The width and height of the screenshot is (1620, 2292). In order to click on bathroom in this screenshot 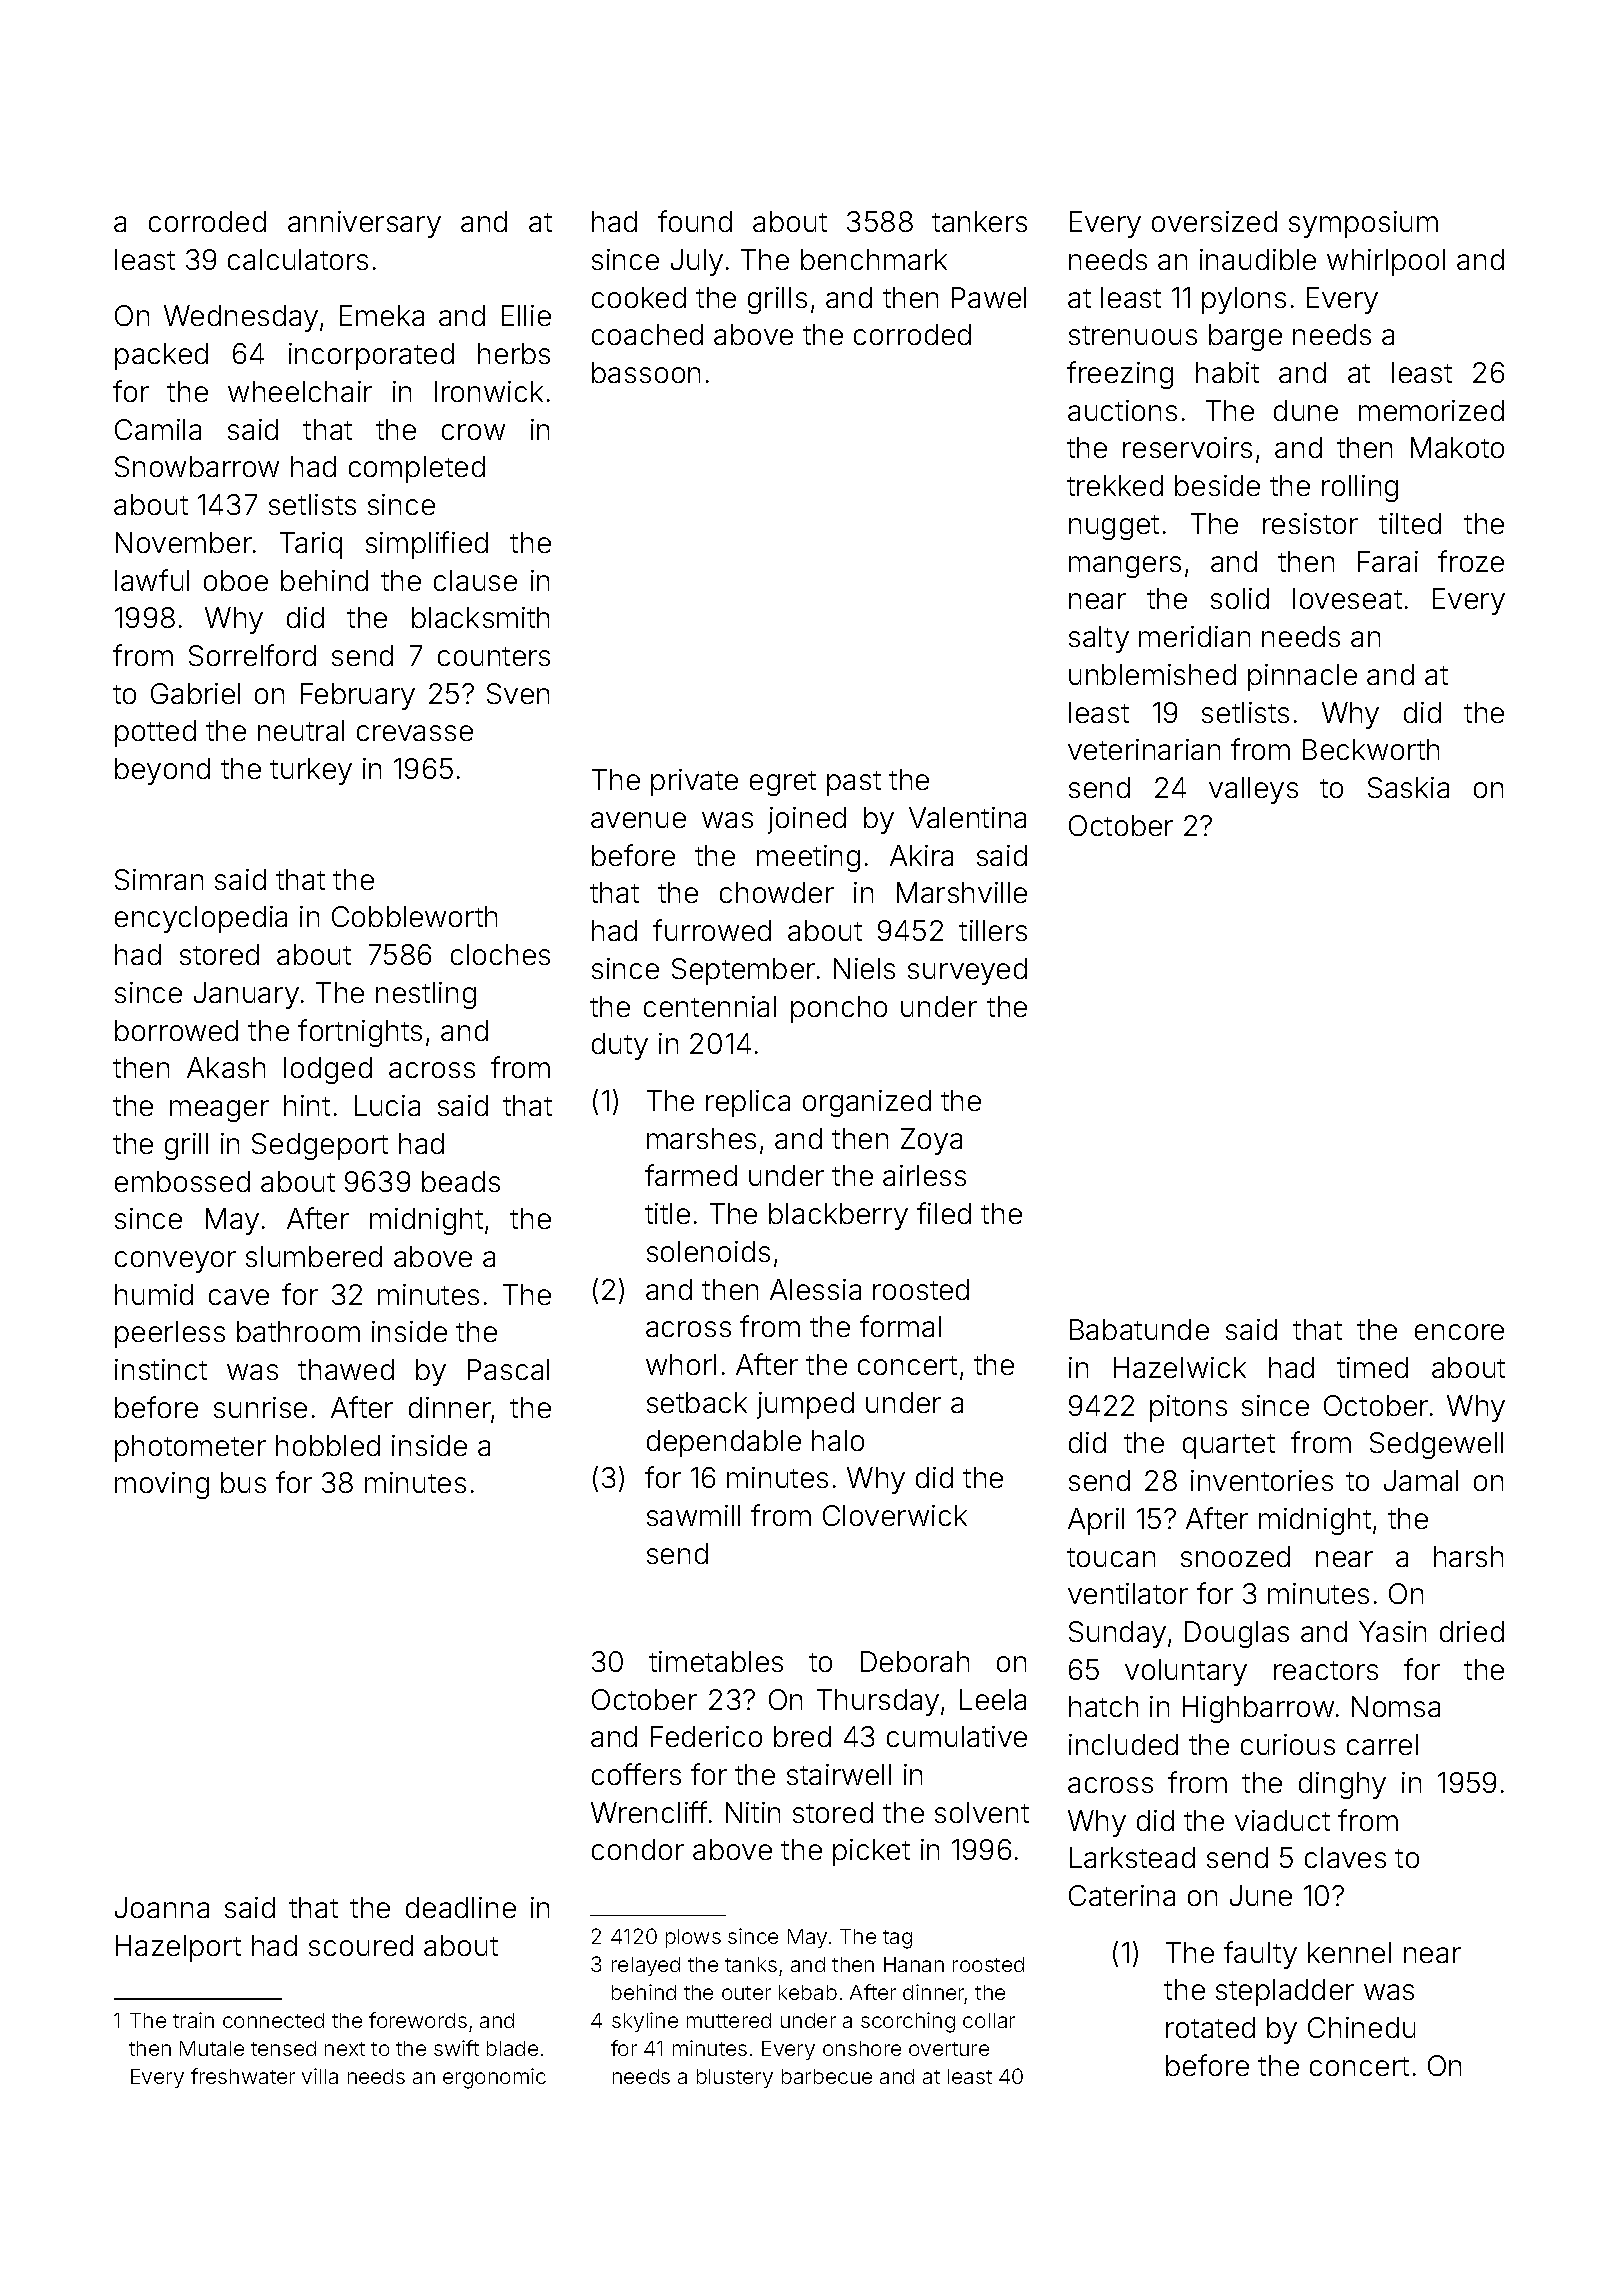, I will do `click(298, 1331)`.
